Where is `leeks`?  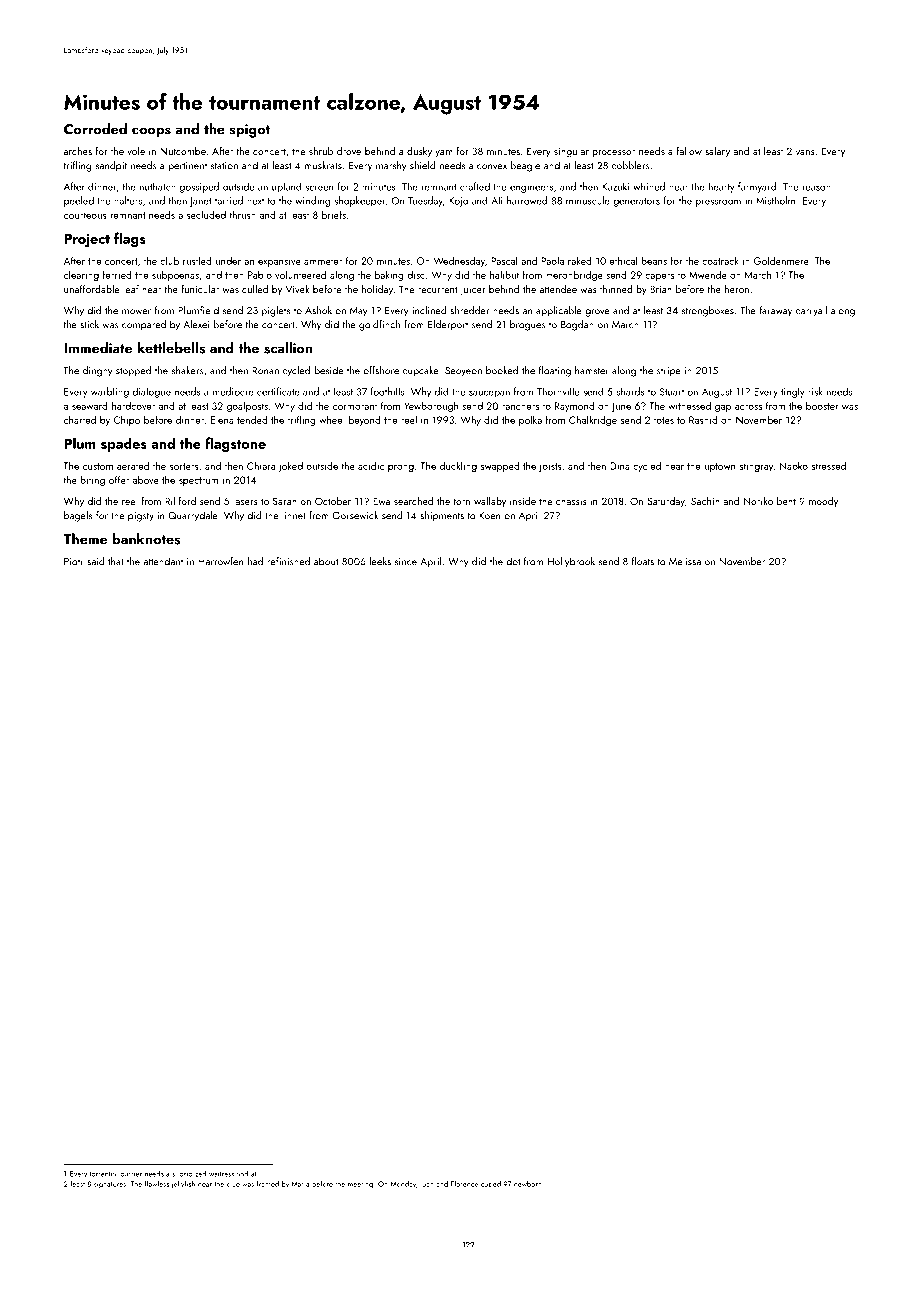
leeks is located at coordinates (380, 561).
